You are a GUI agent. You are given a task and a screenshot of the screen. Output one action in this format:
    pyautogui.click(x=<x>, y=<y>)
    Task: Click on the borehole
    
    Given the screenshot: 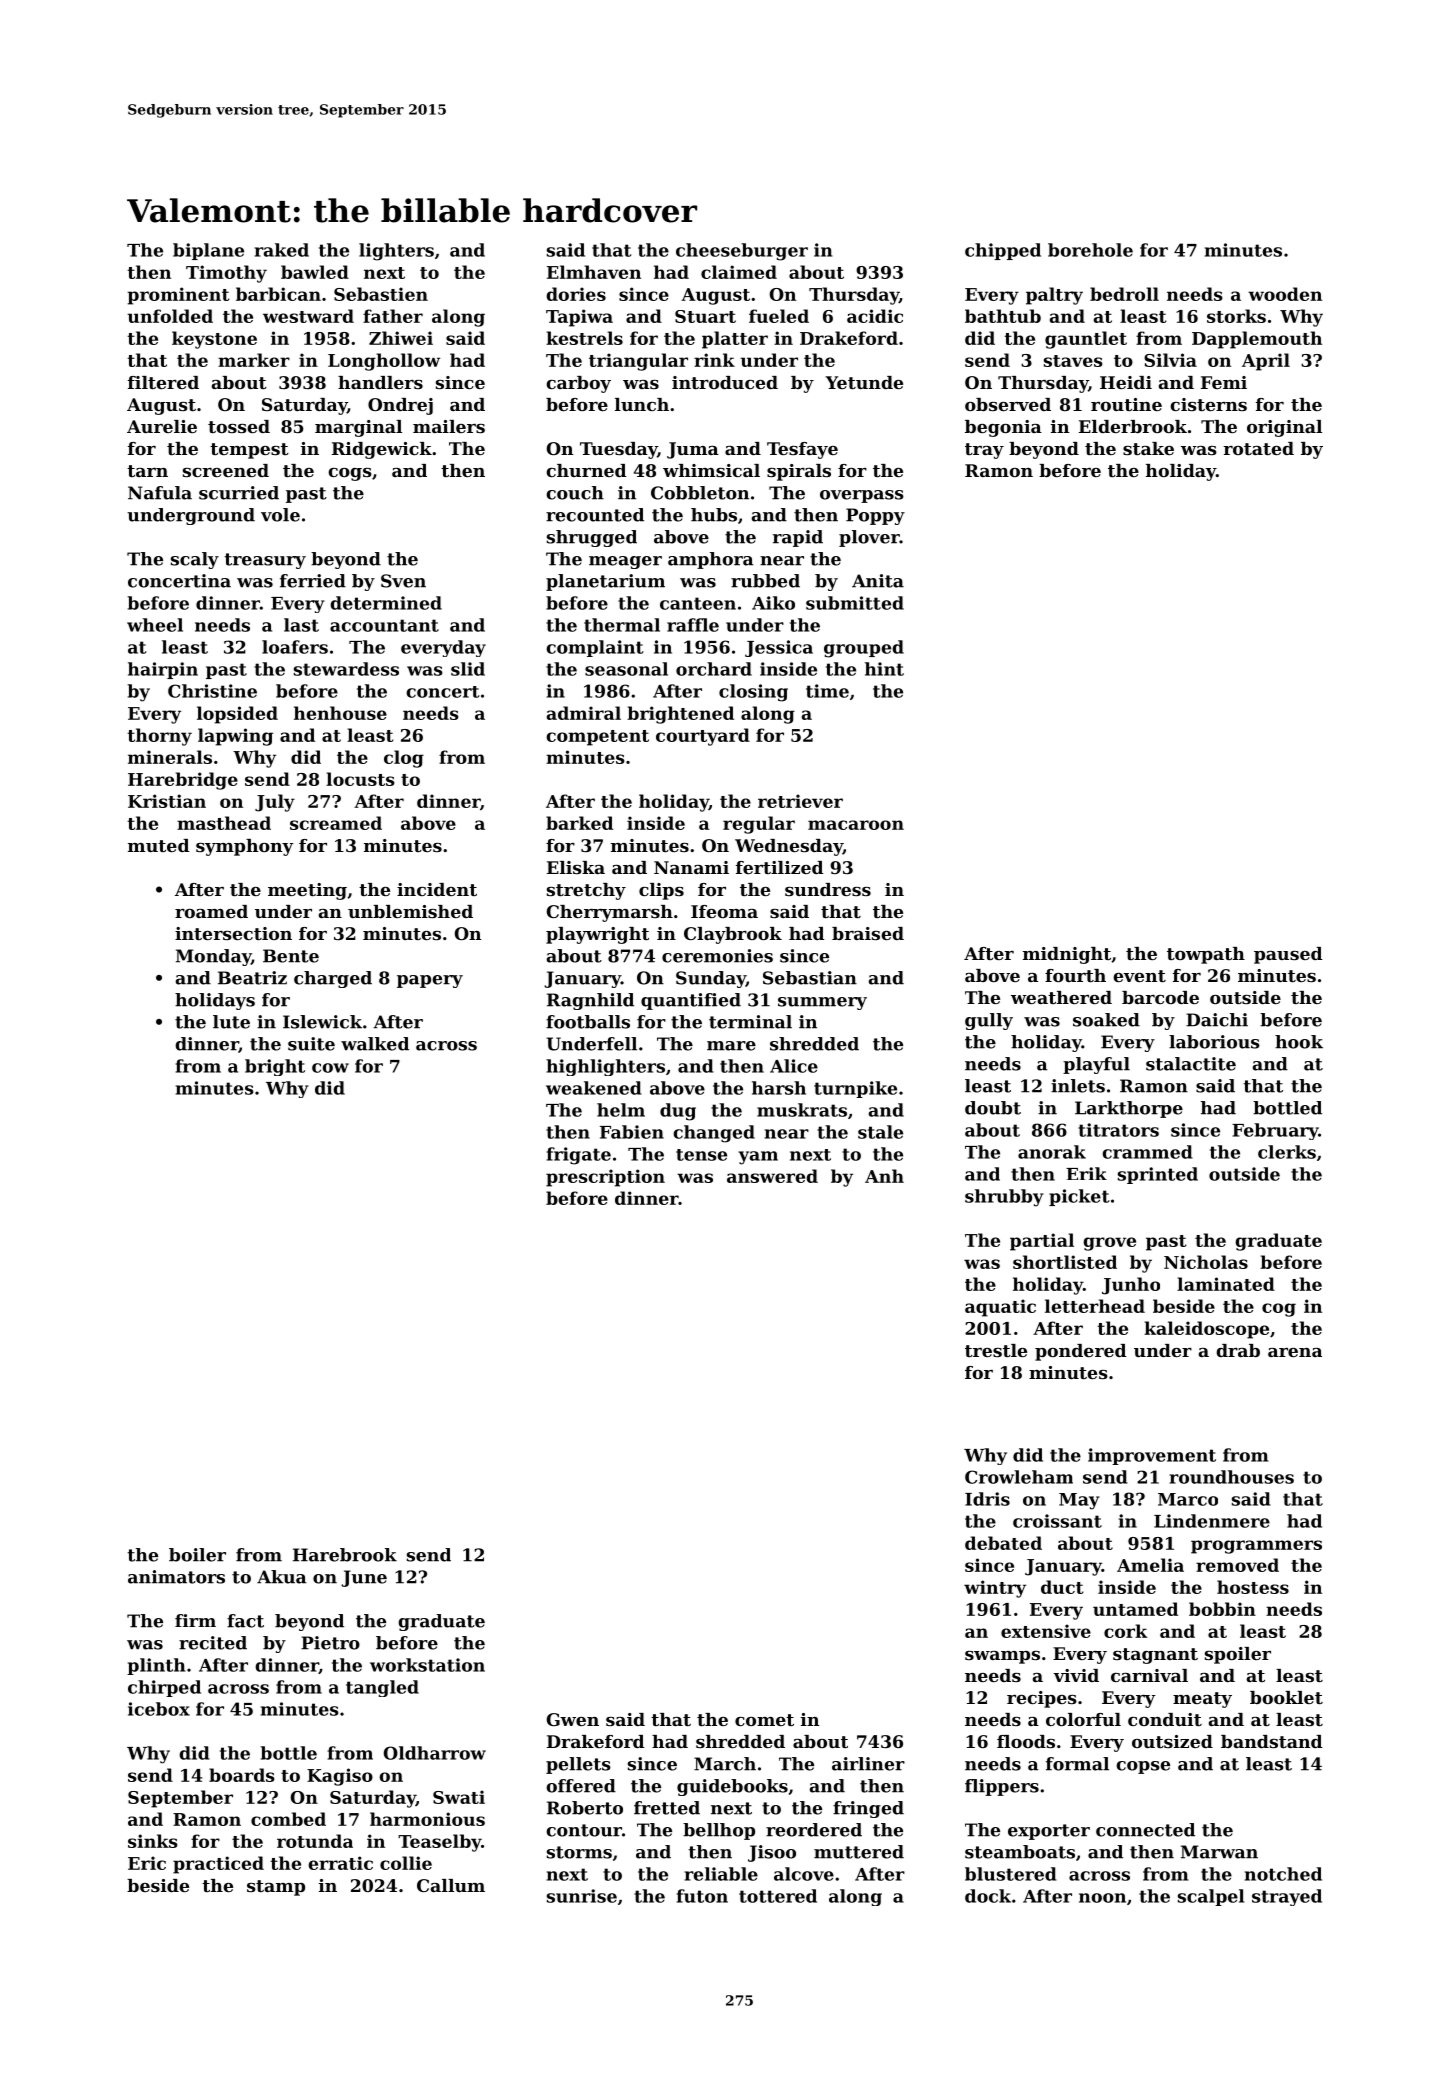 What is the action you would take?
    pyautogui.click(x=1090, y=250)
